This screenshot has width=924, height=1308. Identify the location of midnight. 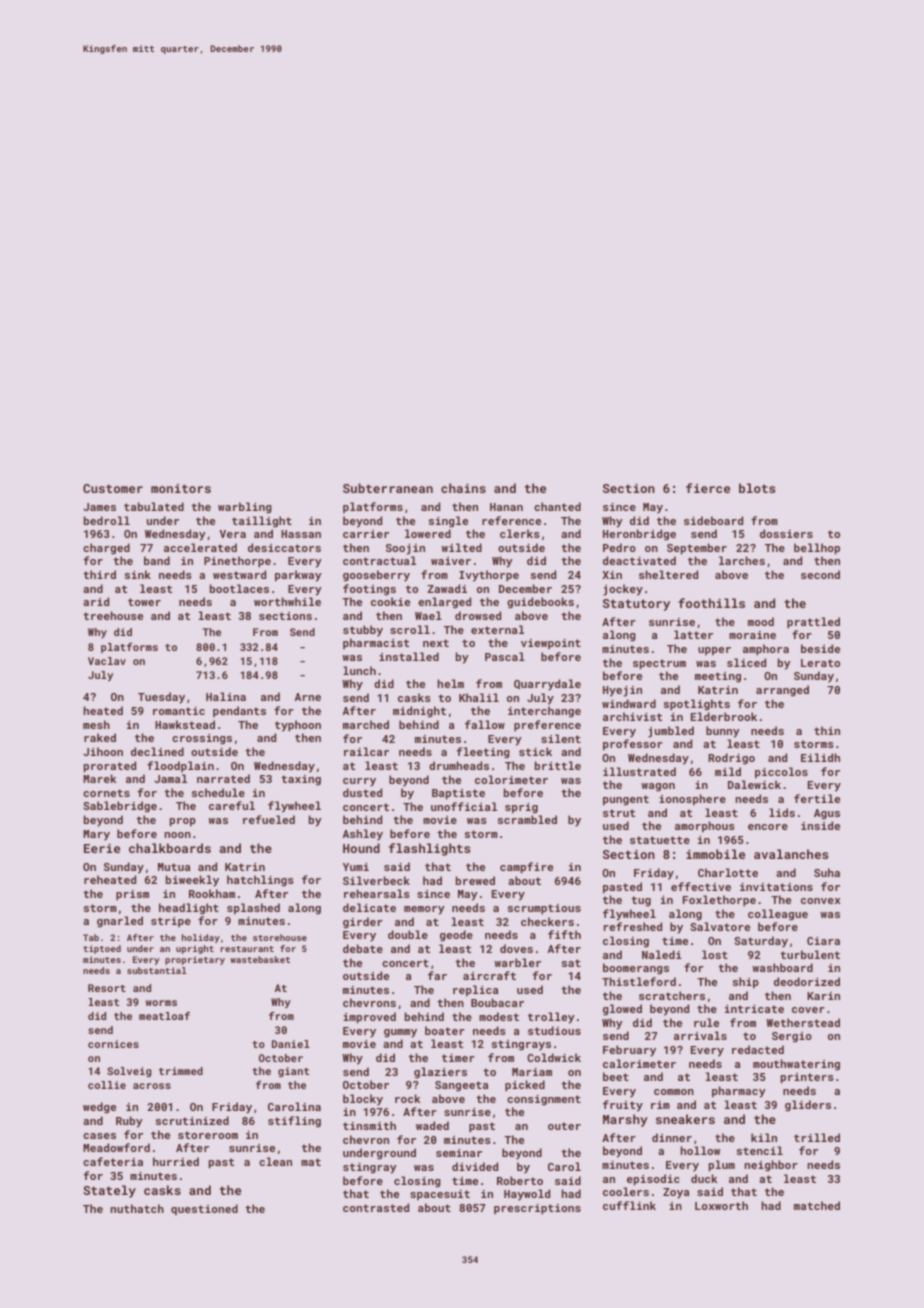
(419, 712).
